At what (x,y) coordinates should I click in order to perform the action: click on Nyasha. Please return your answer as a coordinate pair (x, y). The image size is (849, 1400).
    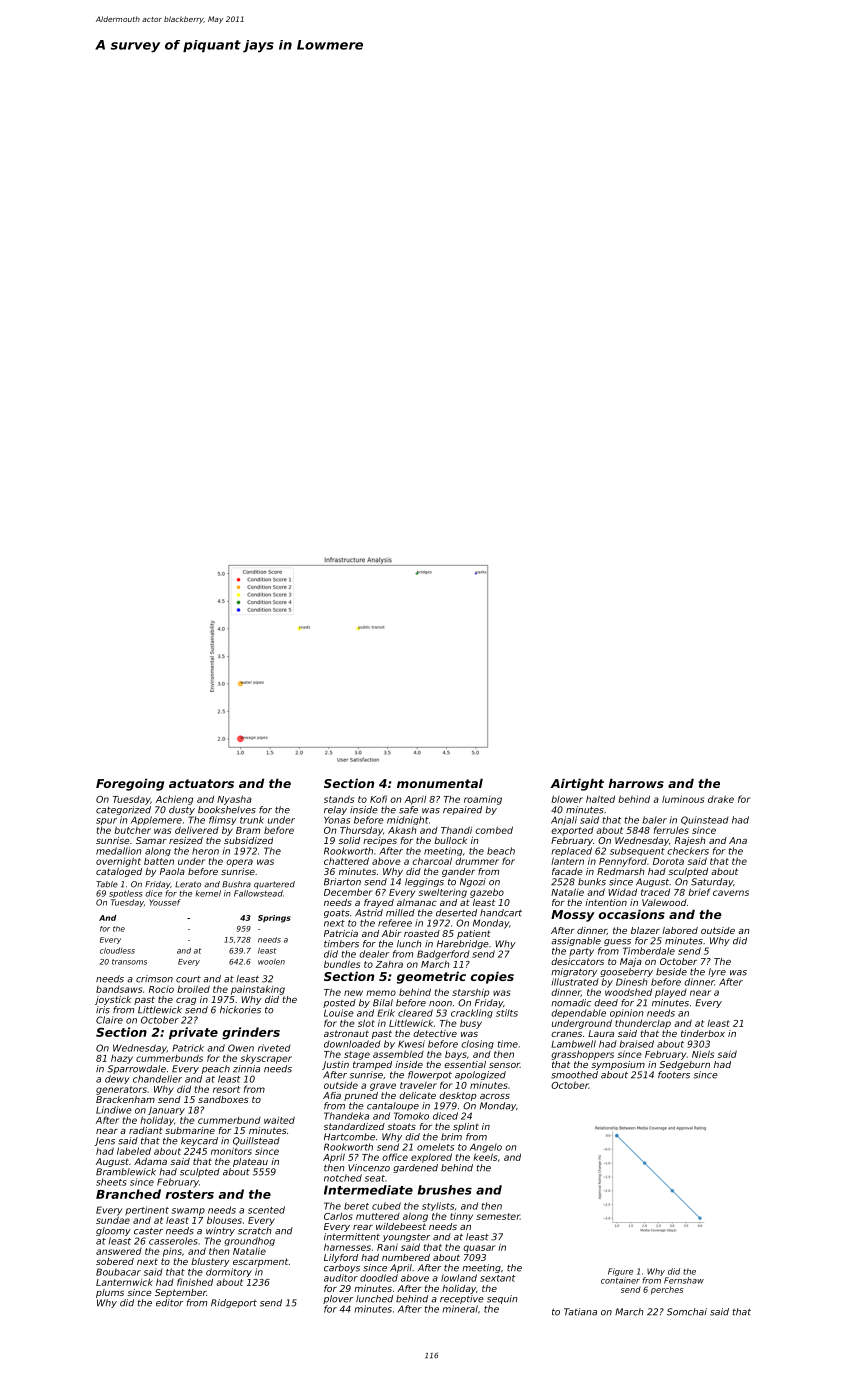
    Looking at the image, I should click on (234, 800).
